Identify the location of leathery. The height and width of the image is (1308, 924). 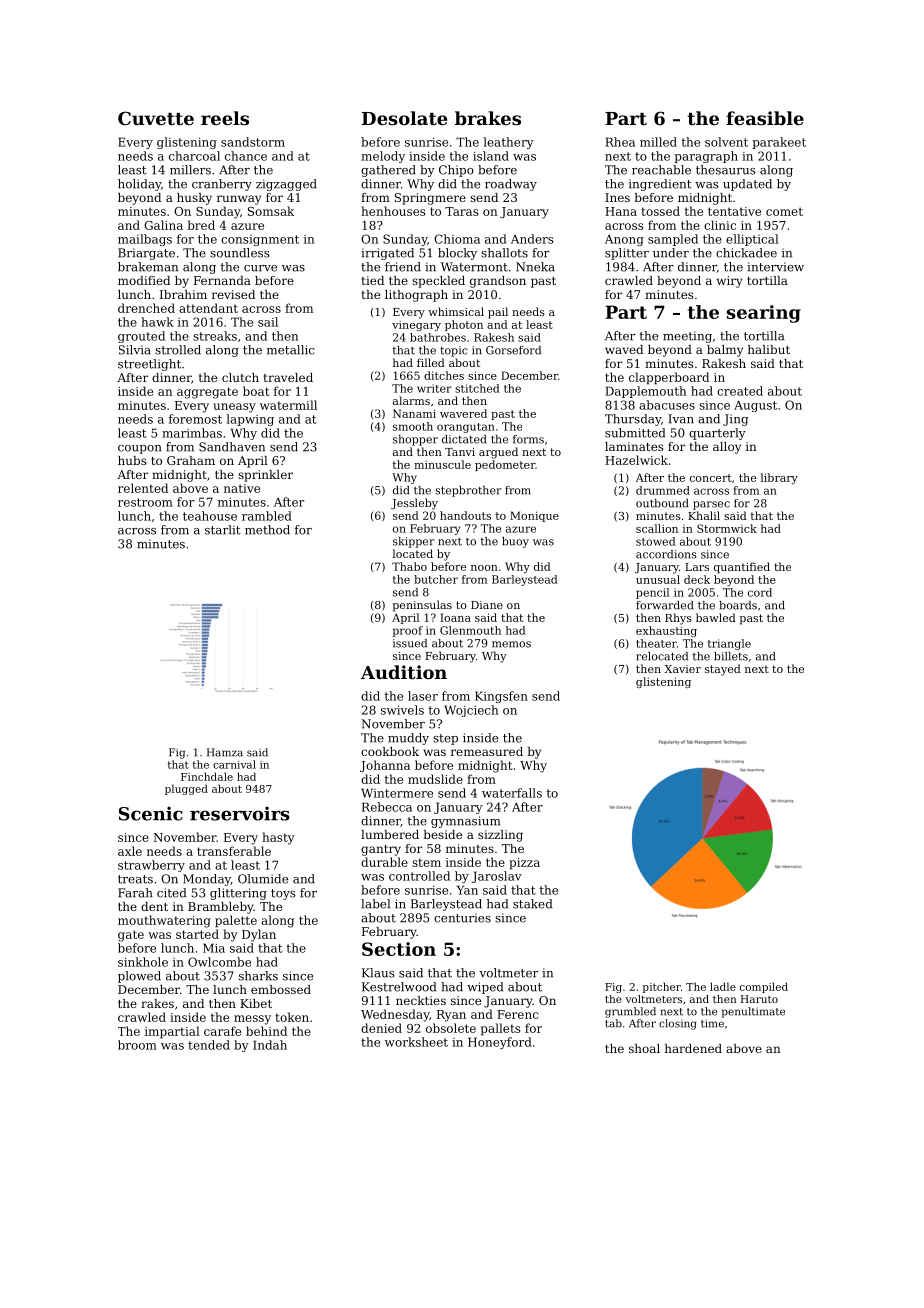
(508, 143).
